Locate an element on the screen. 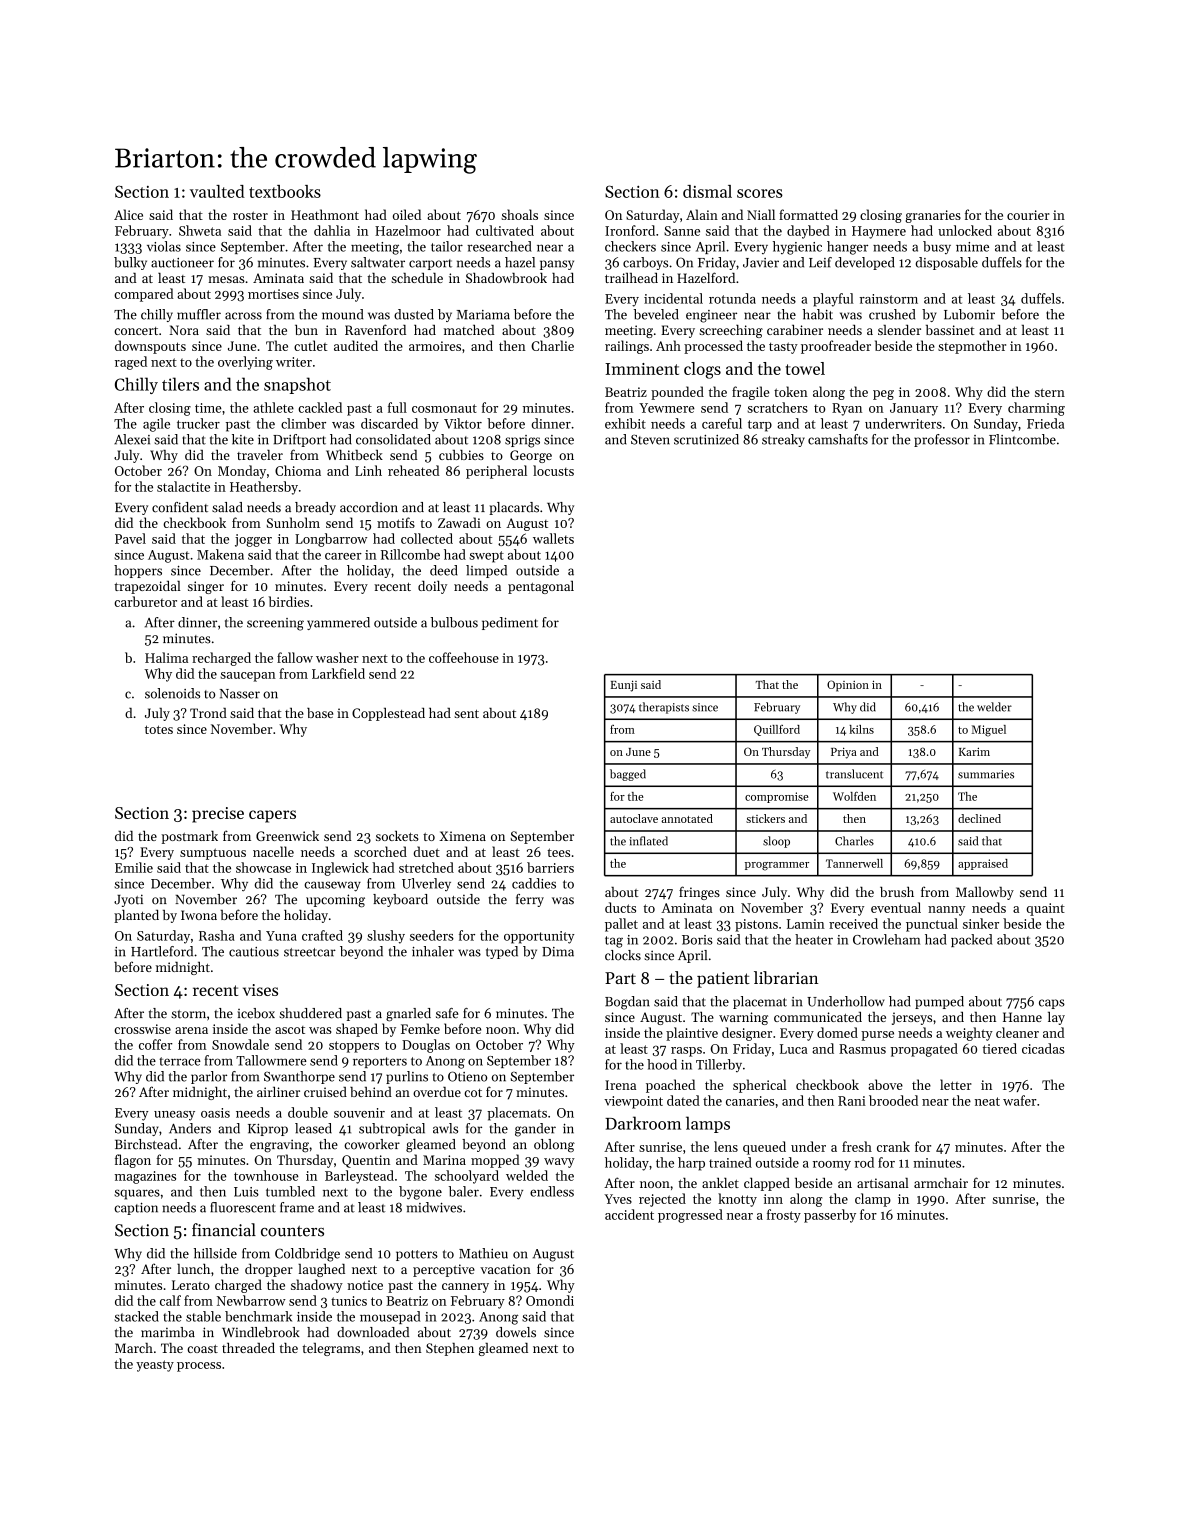 Image resolution: width=1179 pixels, height=1526 pixels. midwives is located at coordinates (434, 1207).
